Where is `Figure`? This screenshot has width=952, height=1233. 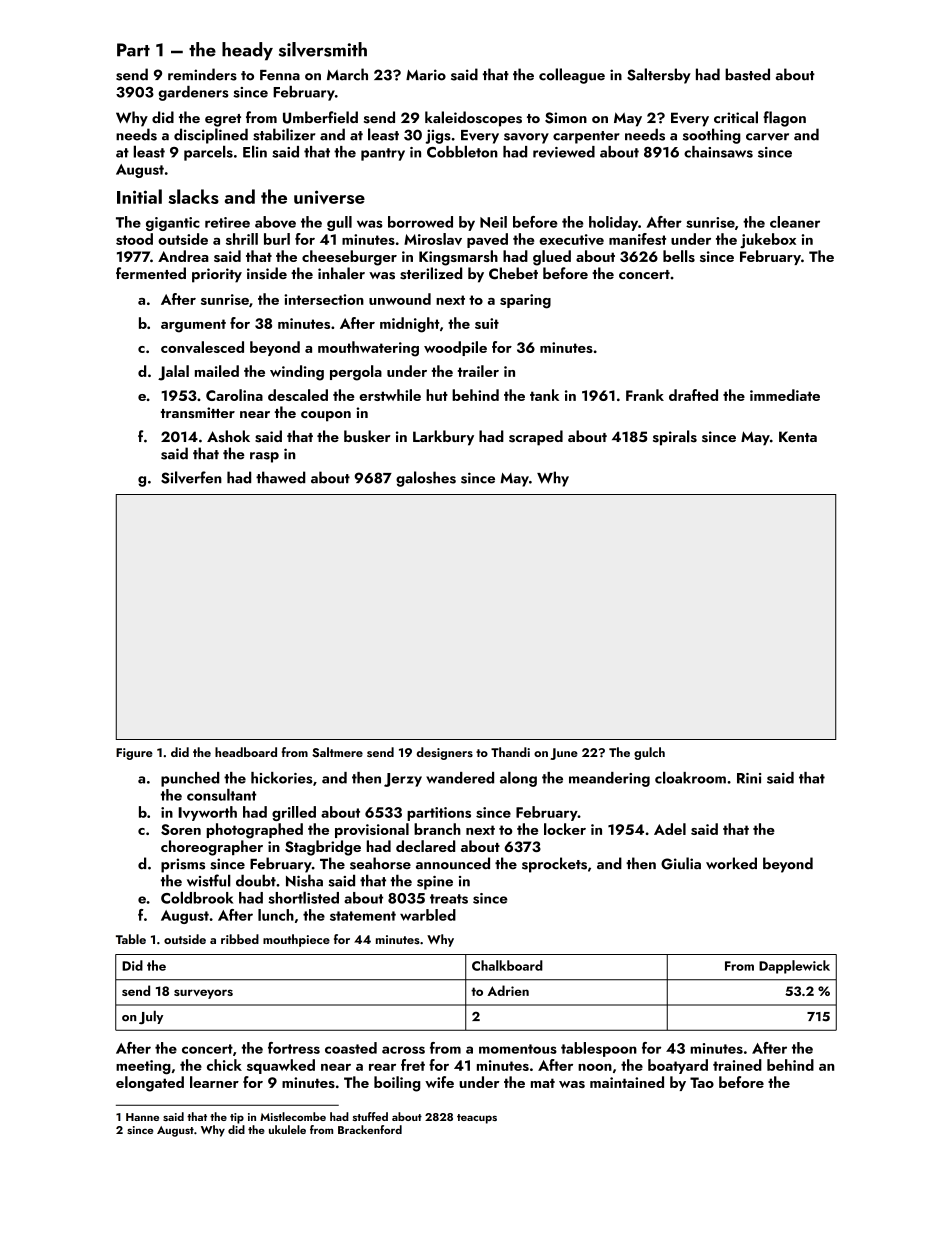
Figure is located at coordinates (134, 754).
